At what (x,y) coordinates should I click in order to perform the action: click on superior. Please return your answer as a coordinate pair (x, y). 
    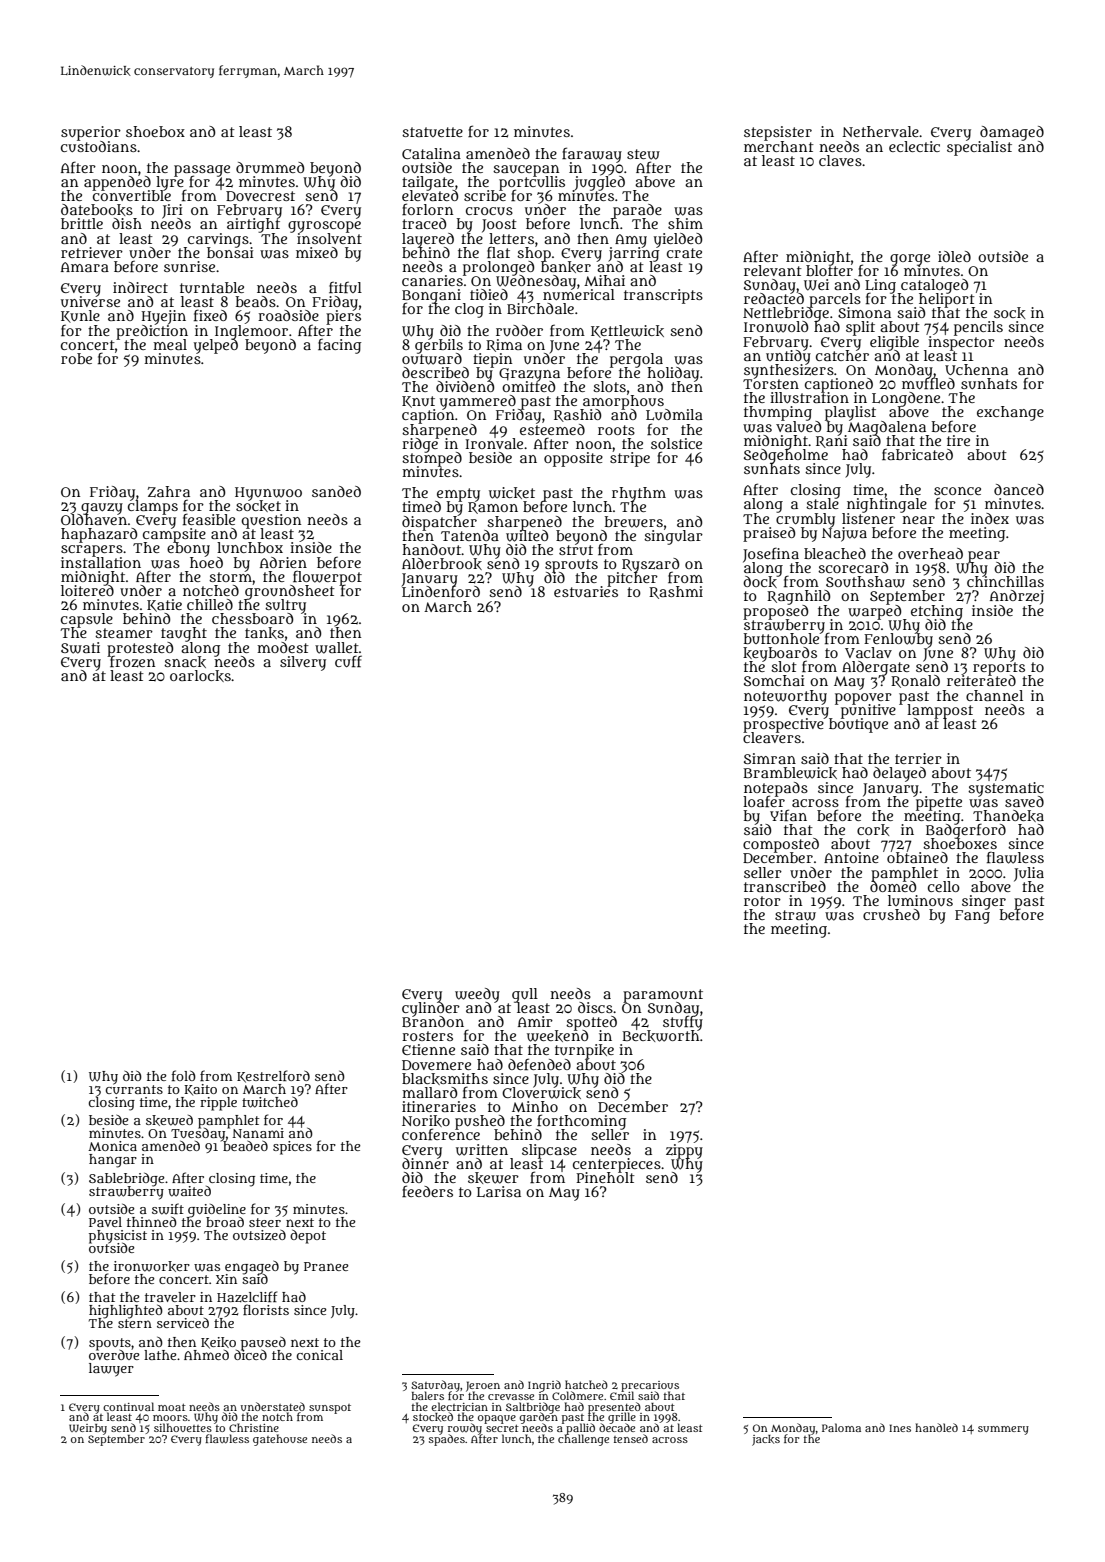
    Looking at the image, I should click on (91, 133).
